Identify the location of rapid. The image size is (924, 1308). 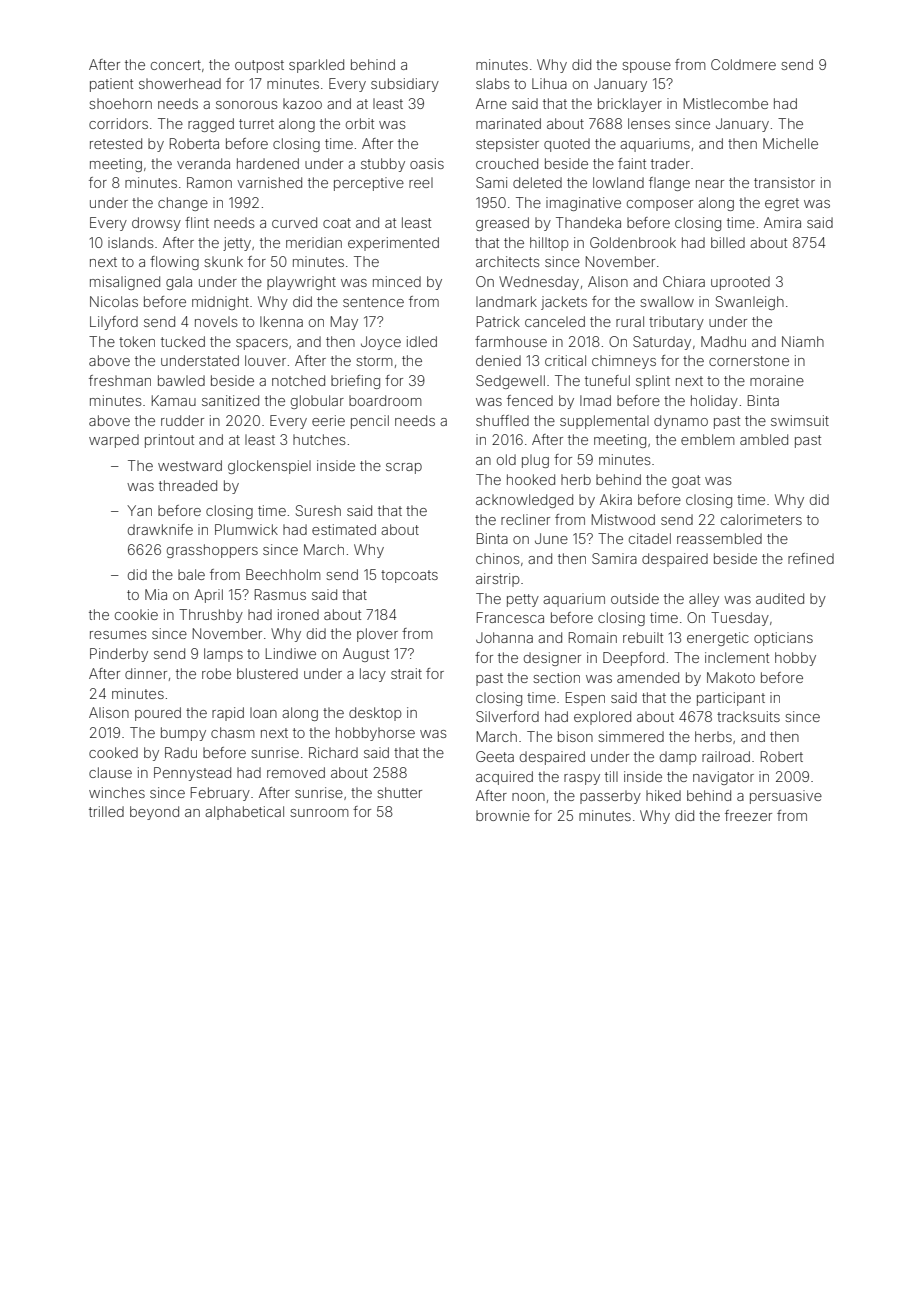
(228, 714).
